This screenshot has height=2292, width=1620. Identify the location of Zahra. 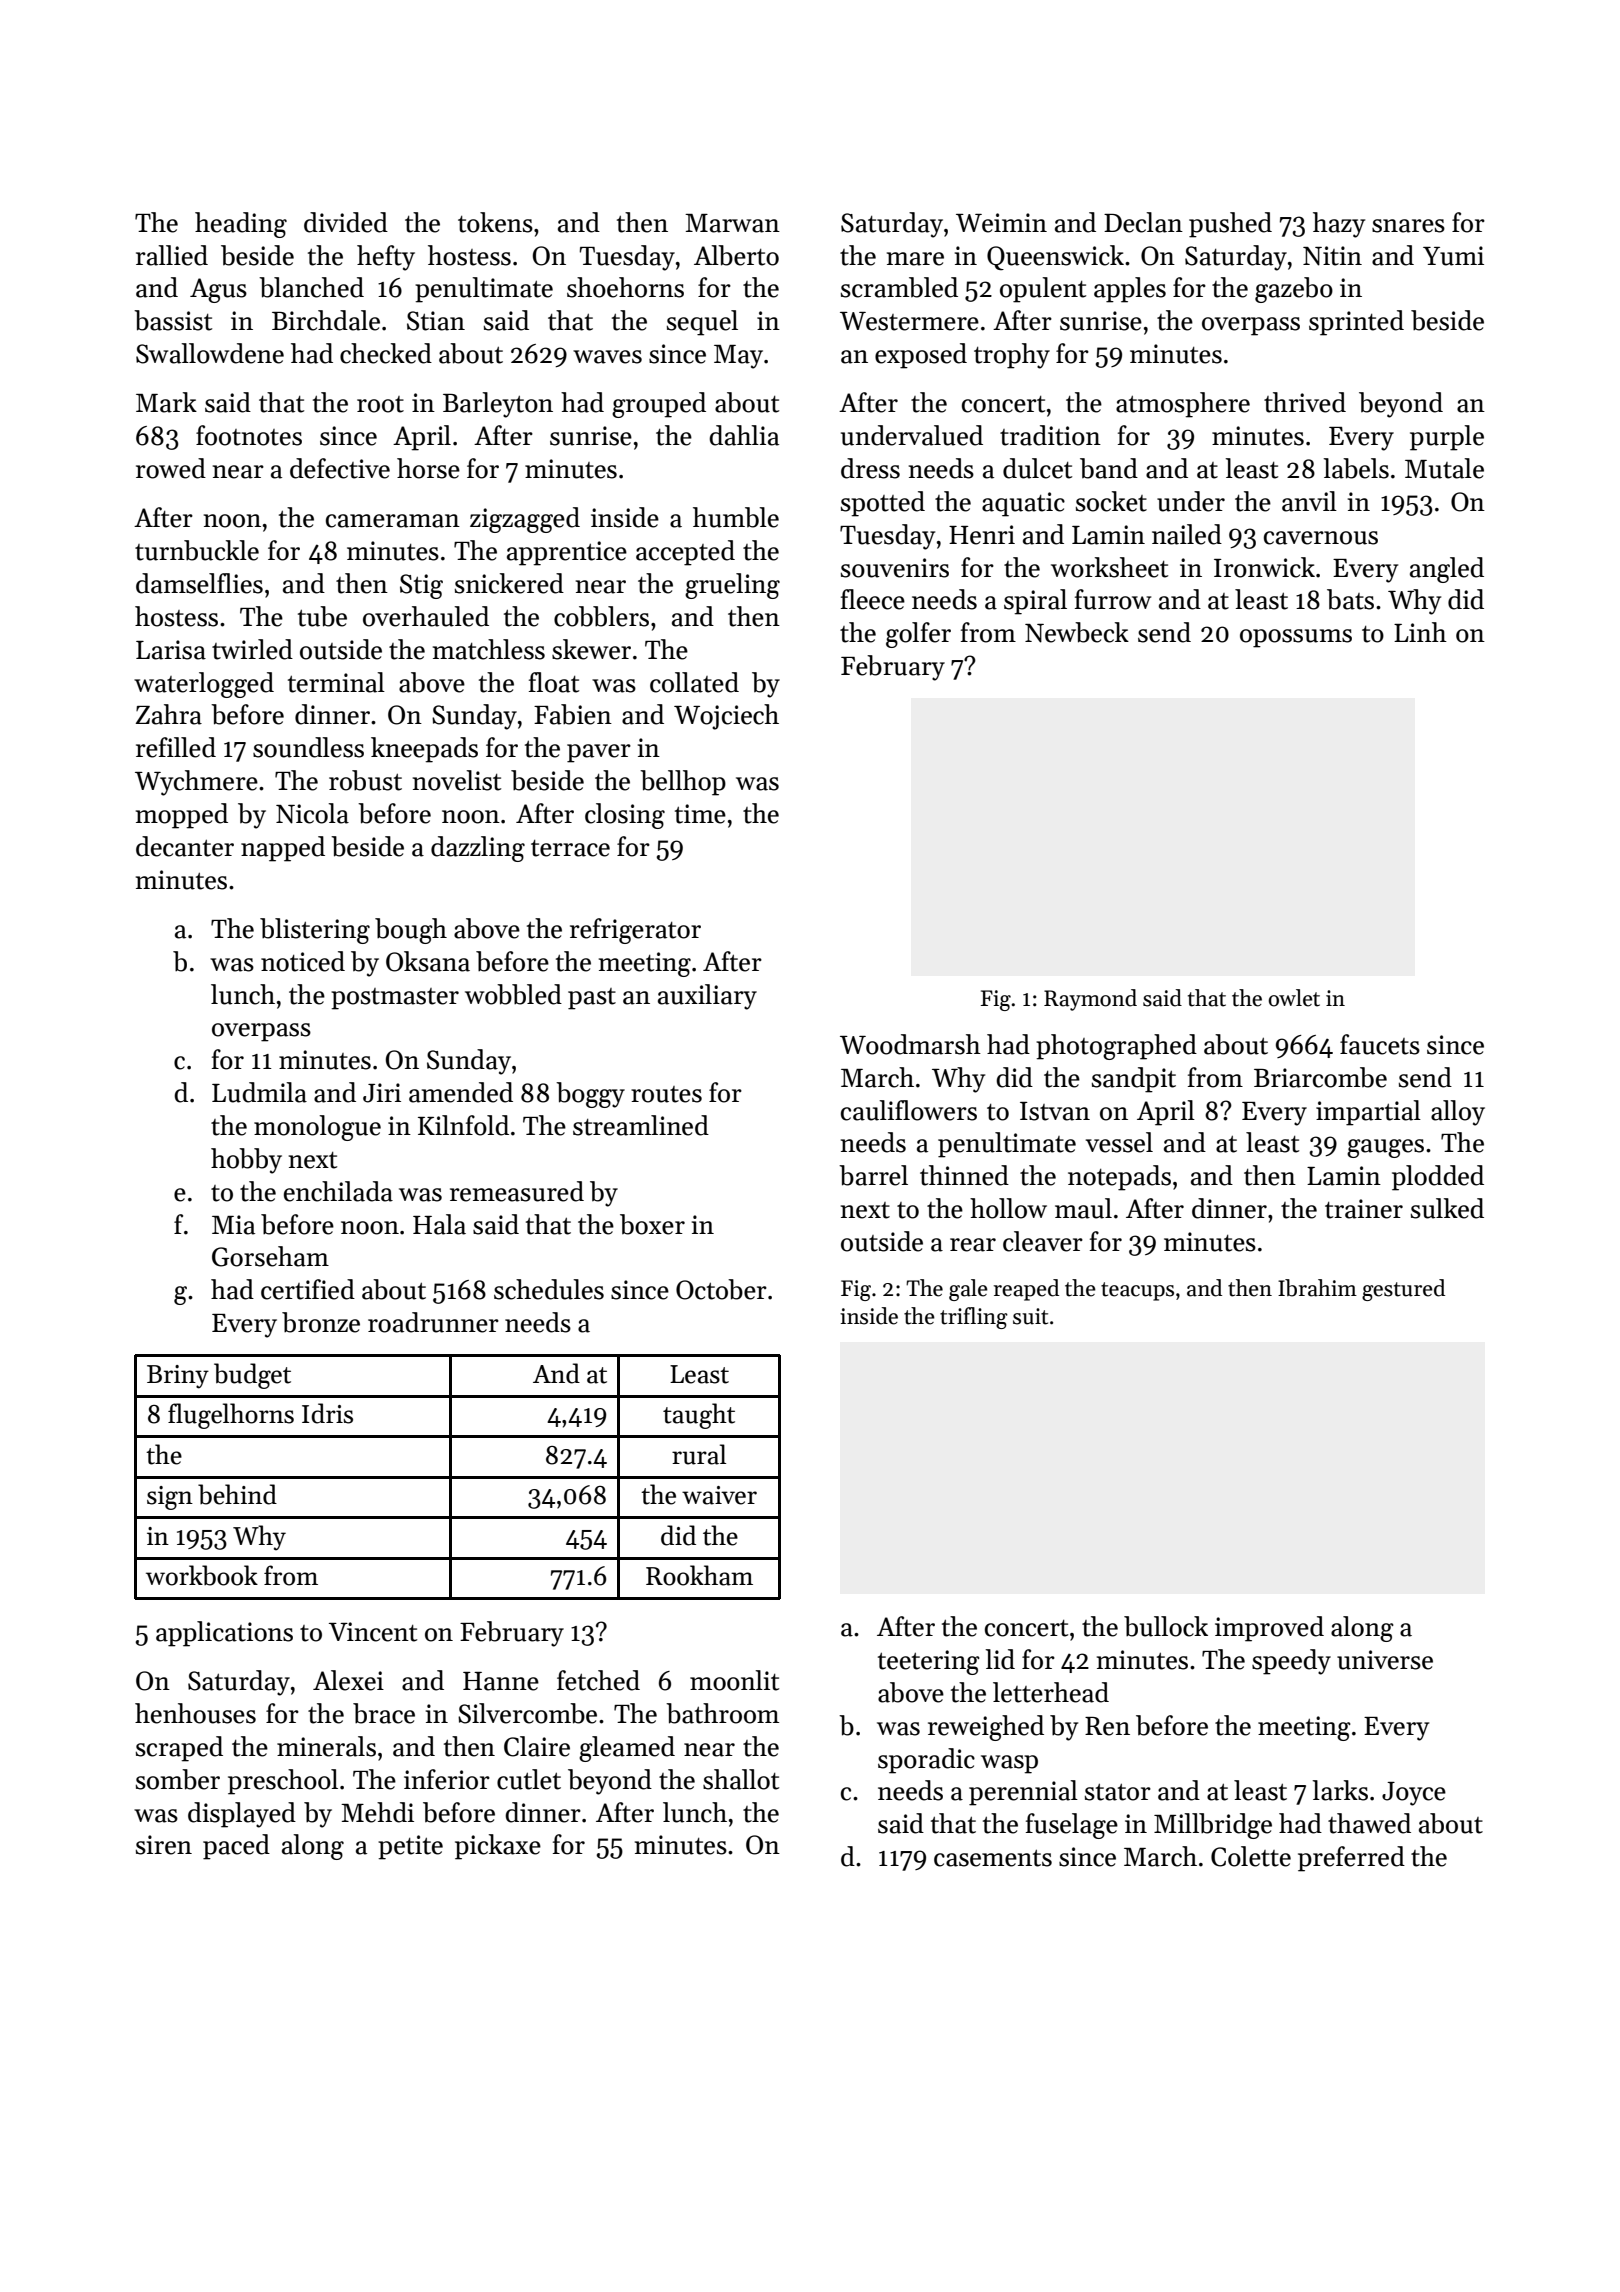
(169, 714).
